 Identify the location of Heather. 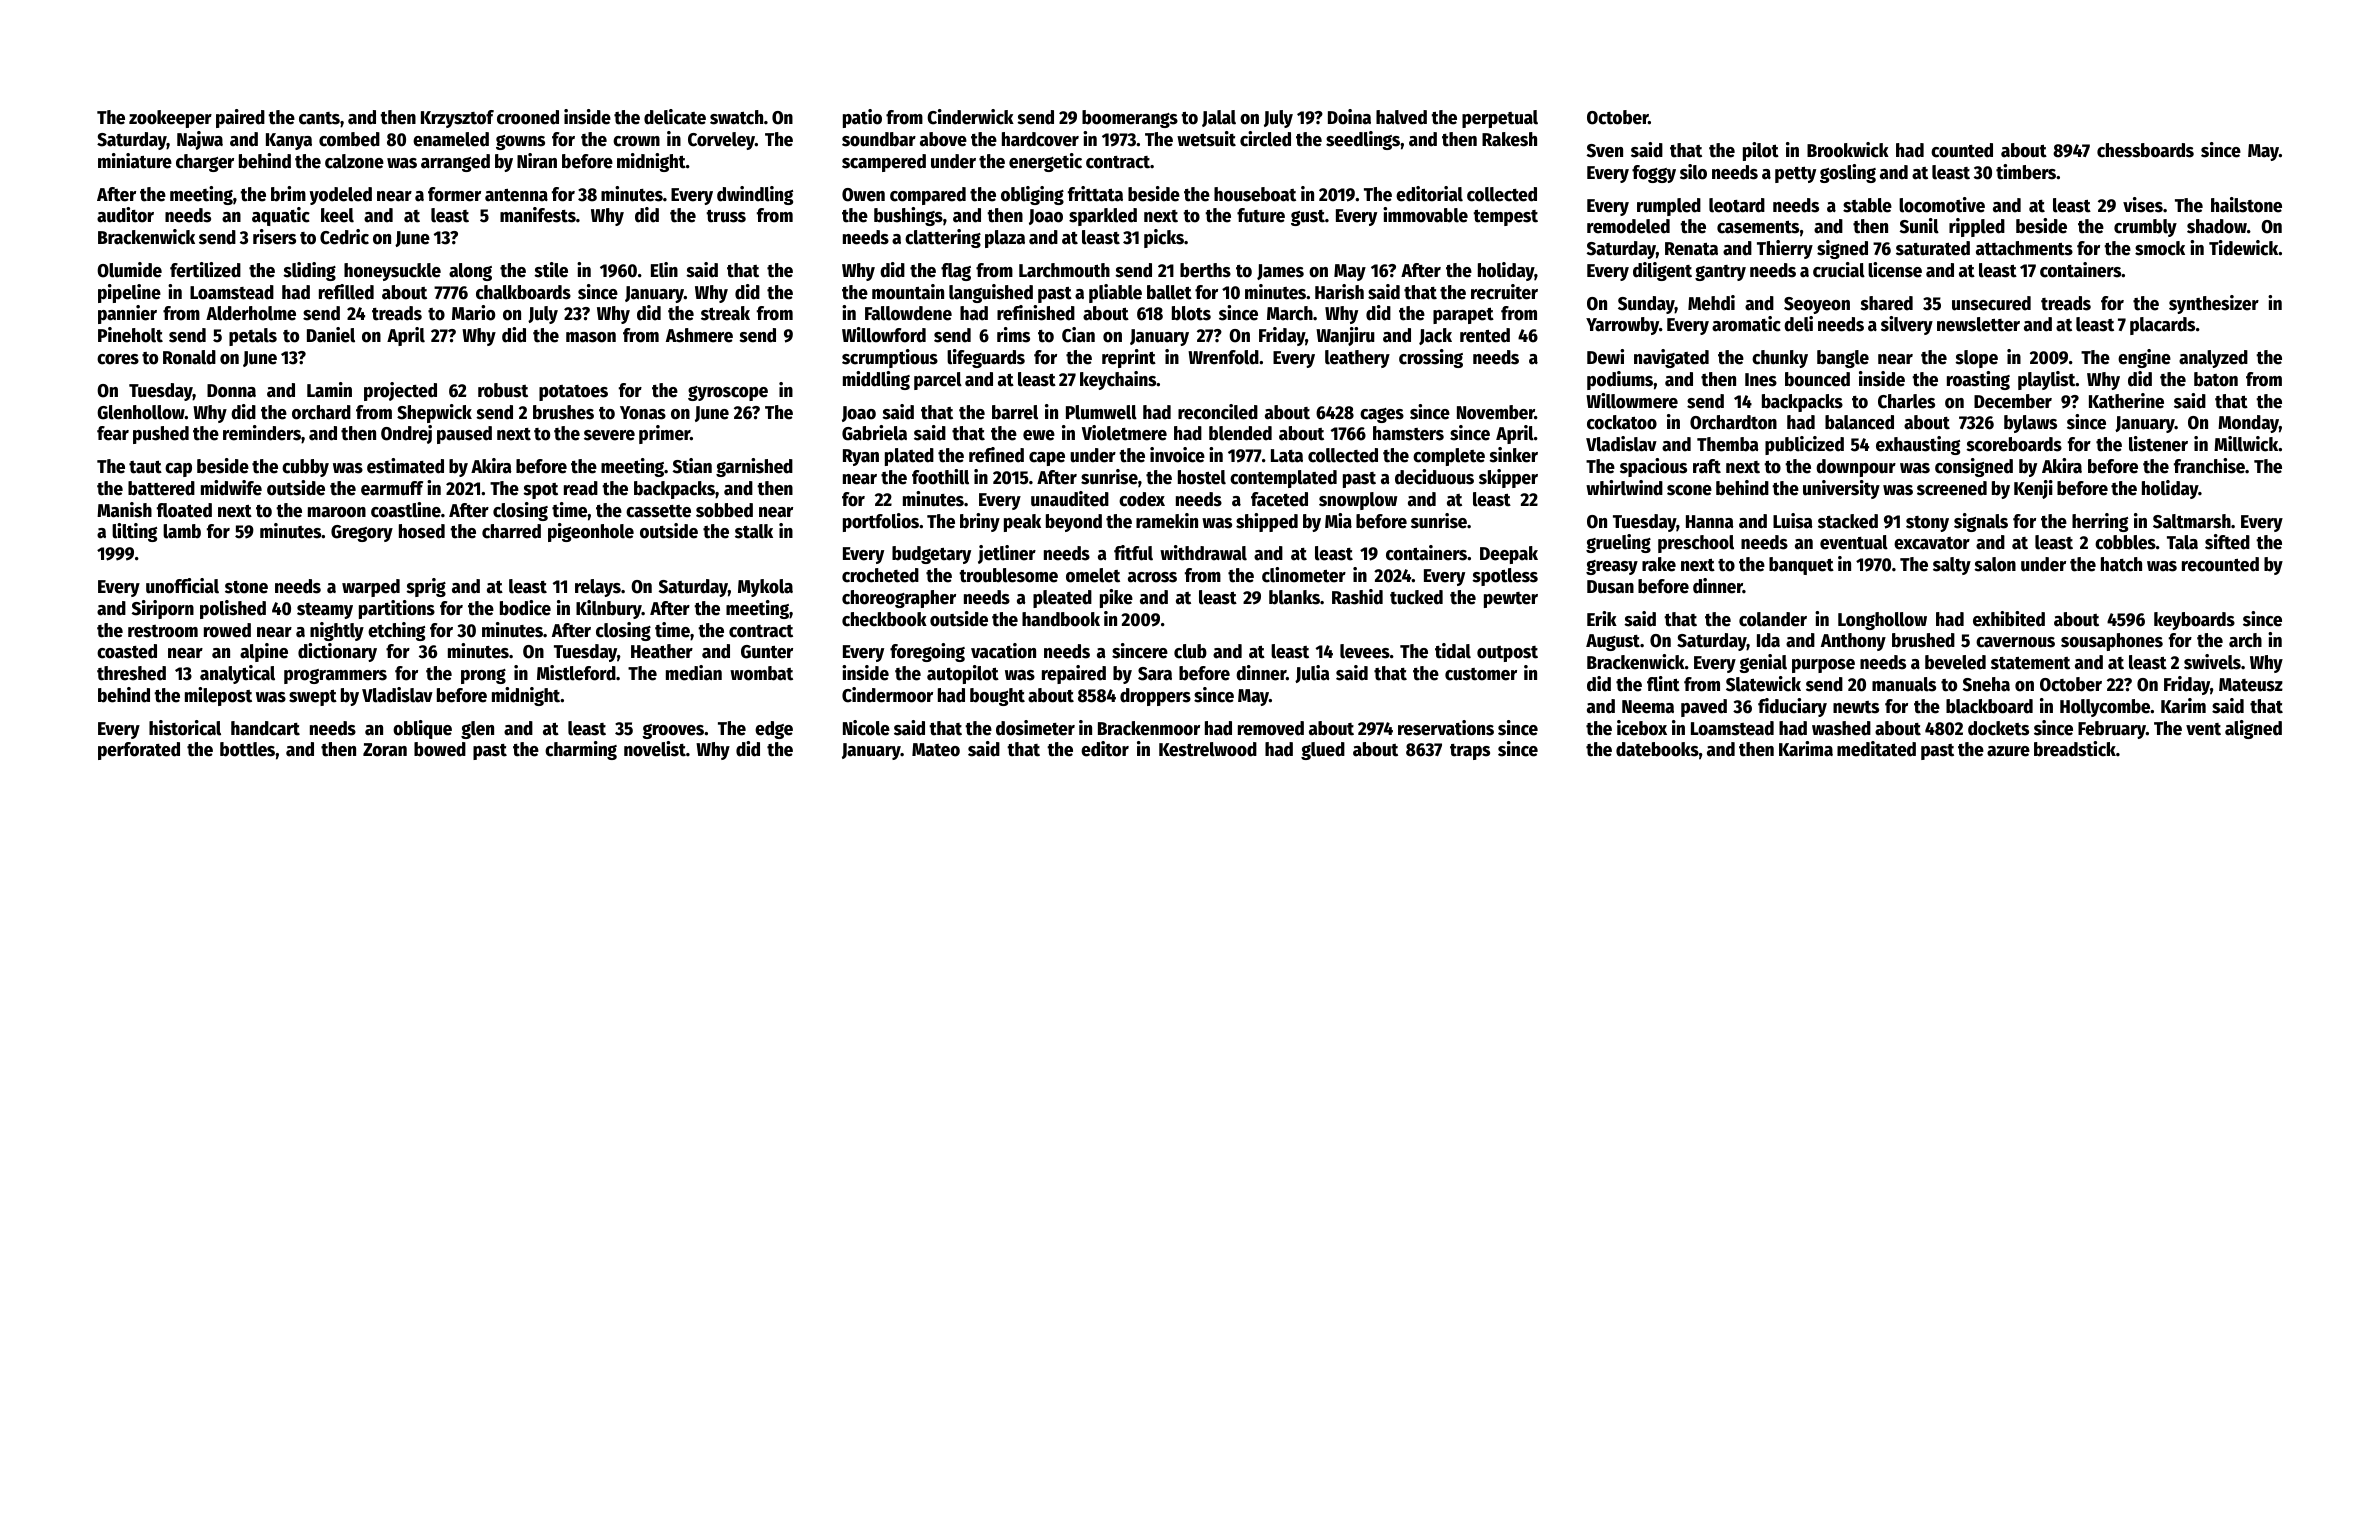
(662, 651).
